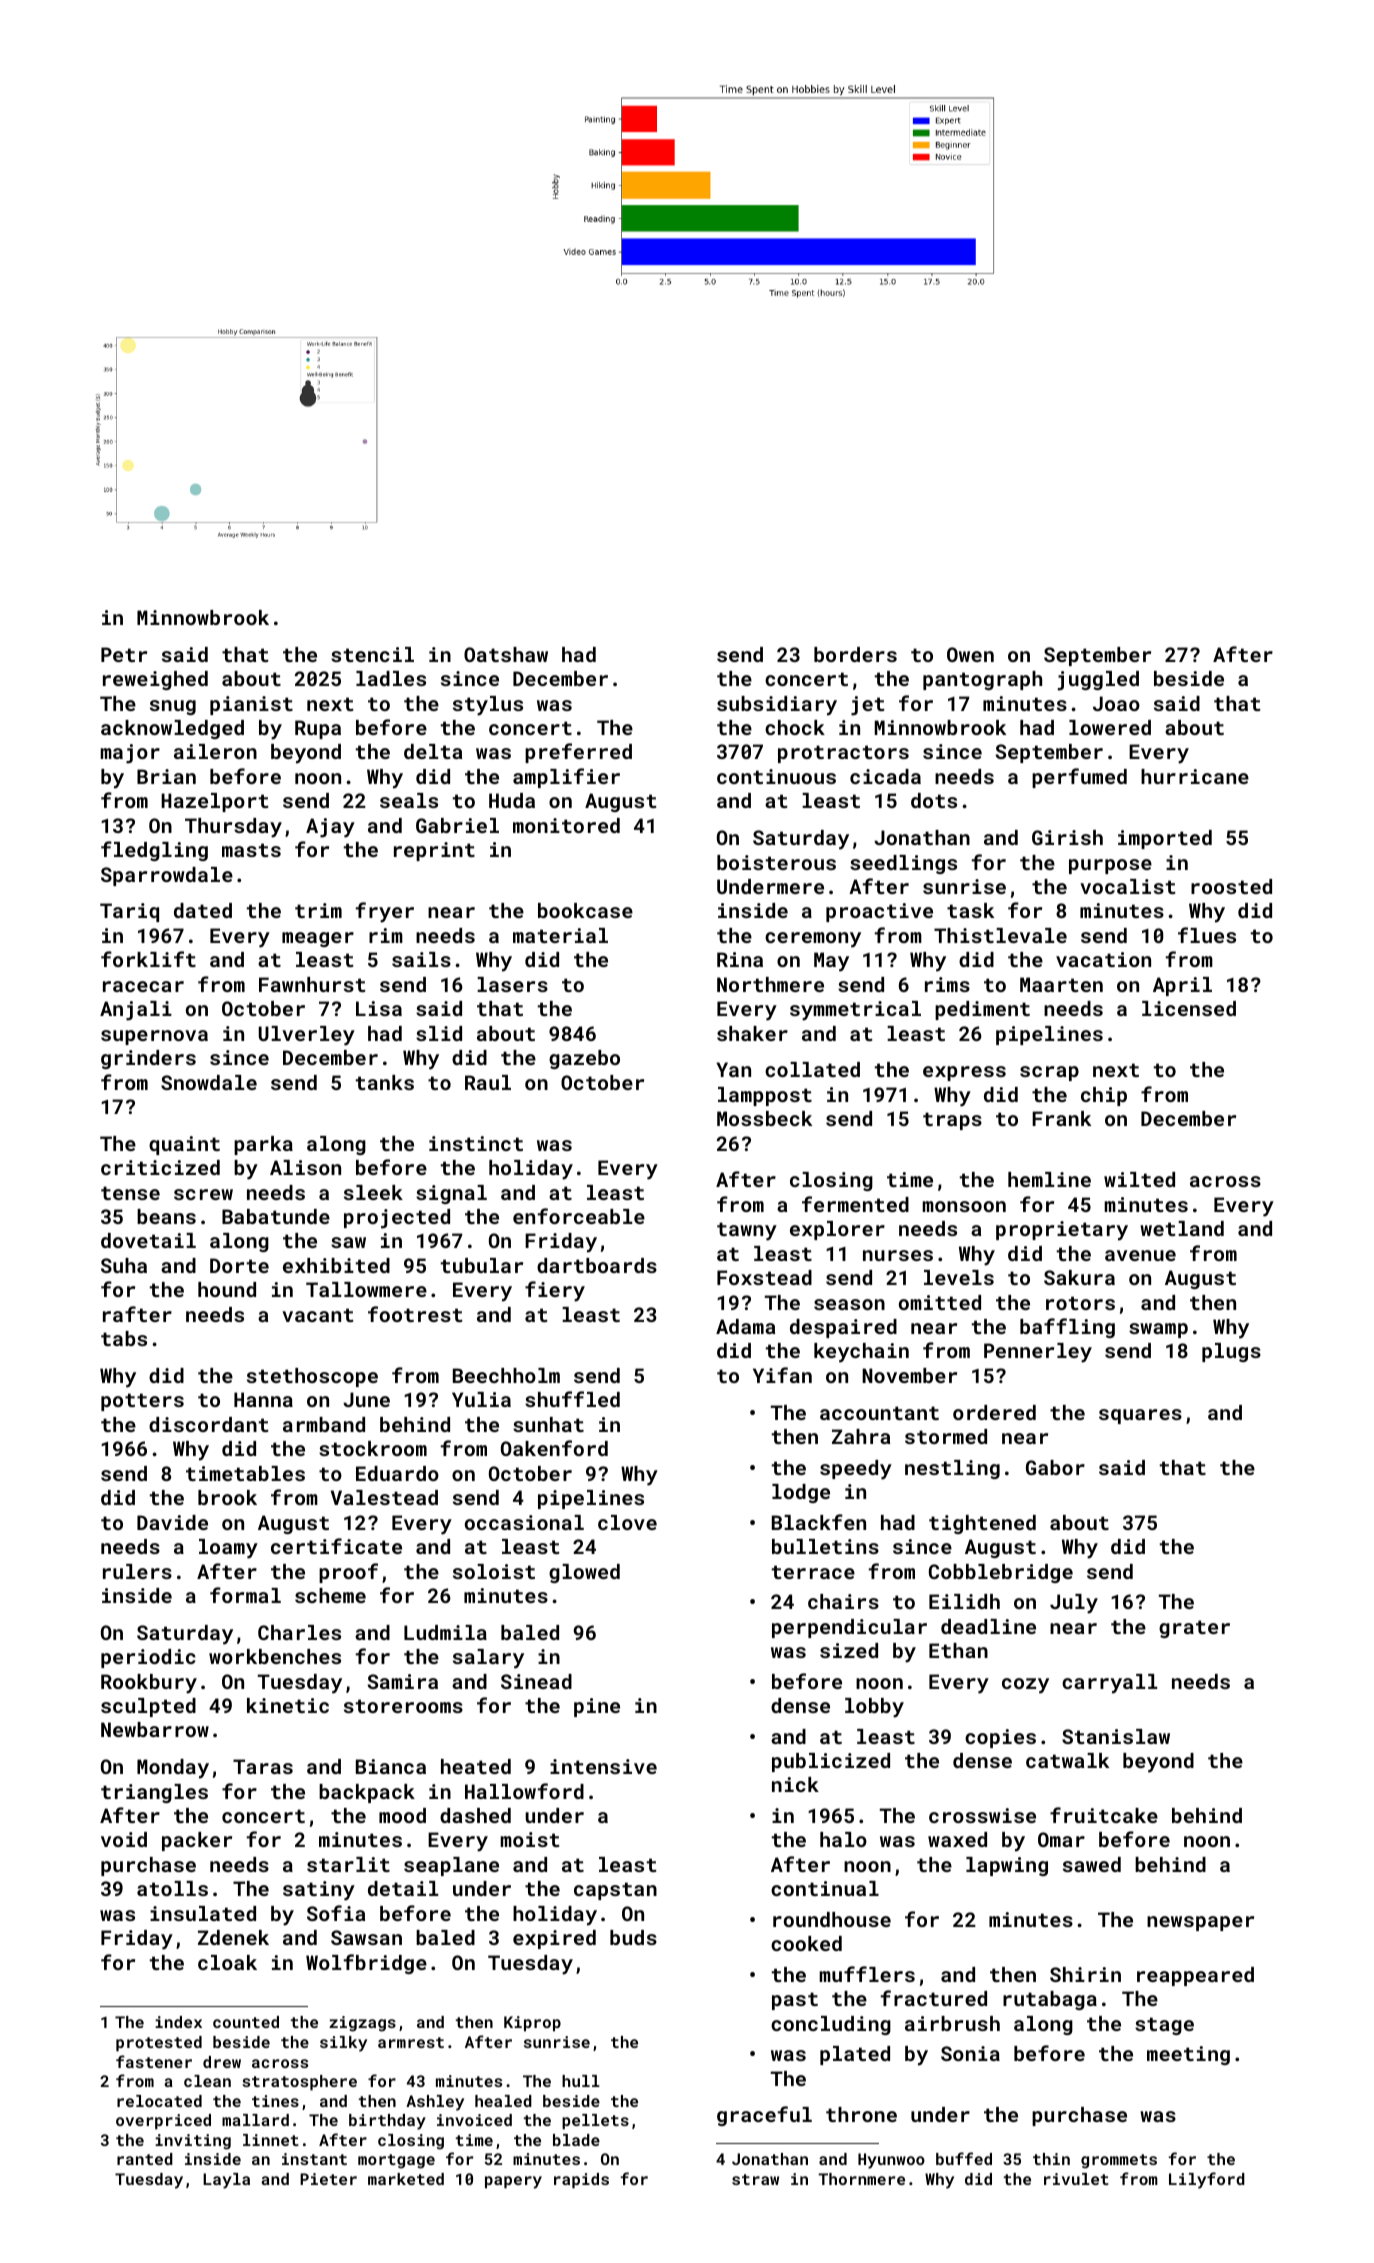 This page has width=1374, height=2263. What do you see at coordinates (572, 1399) in the page?
I see `shuffled` at bounding box center [572, 1399].
